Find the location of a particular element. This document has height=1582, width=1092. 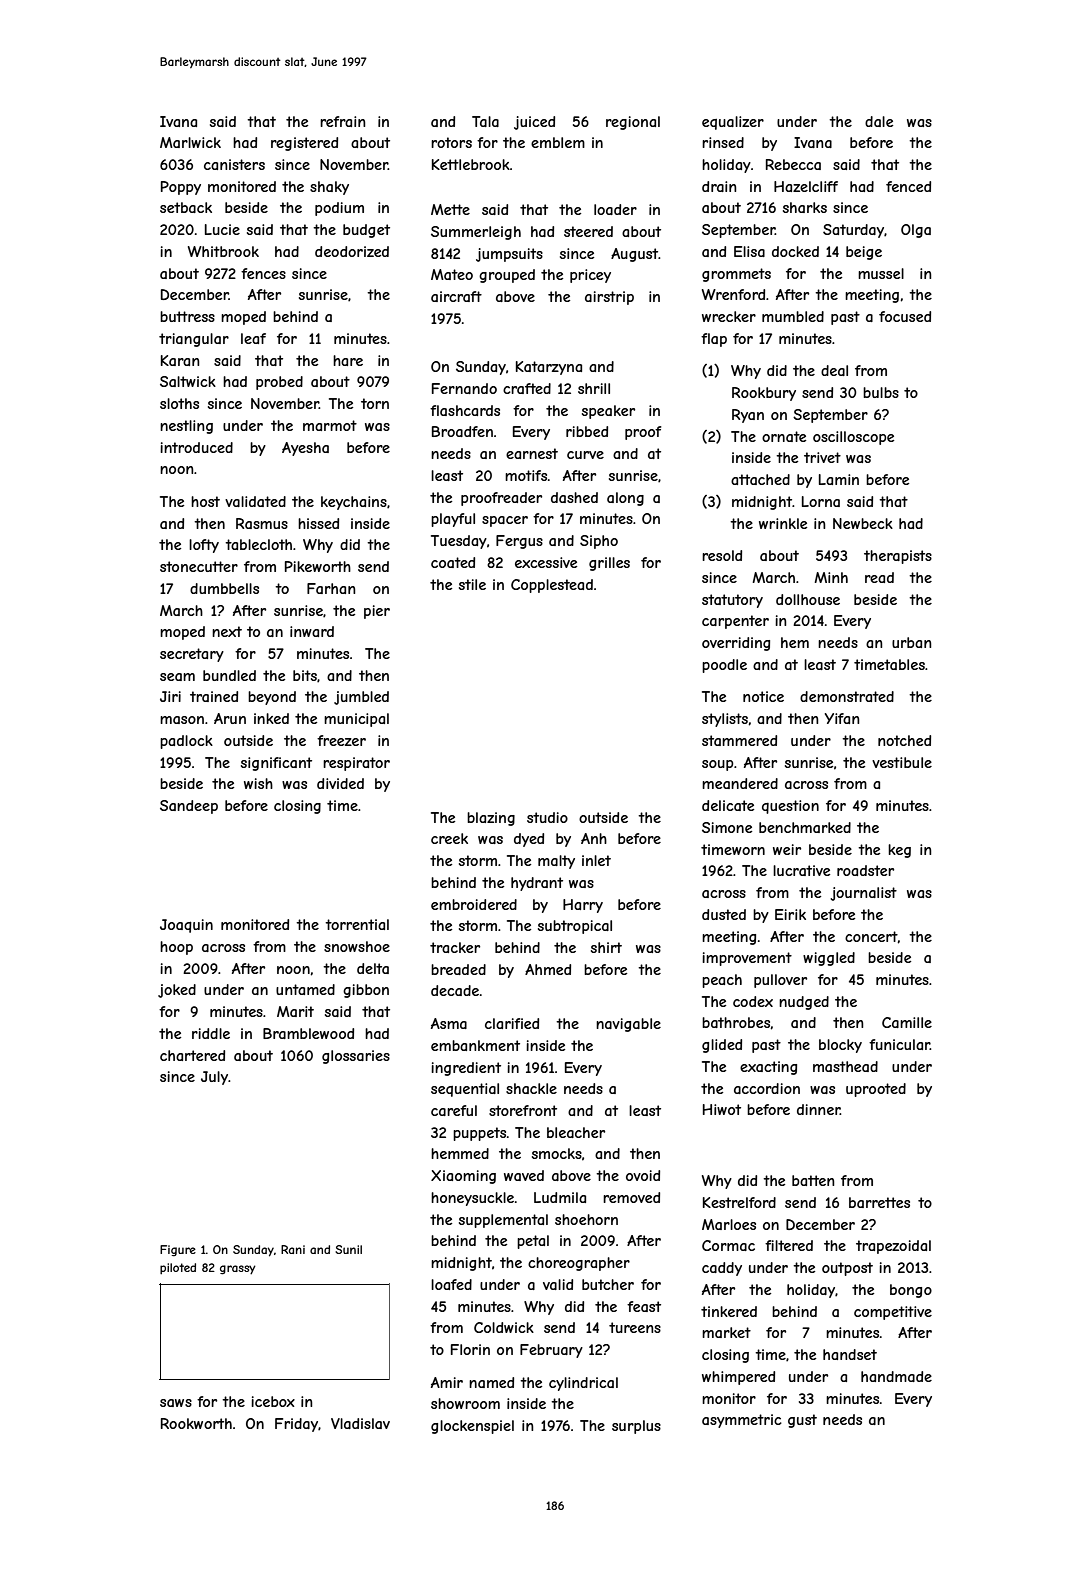

dale is located at coordinates (879, 121).
